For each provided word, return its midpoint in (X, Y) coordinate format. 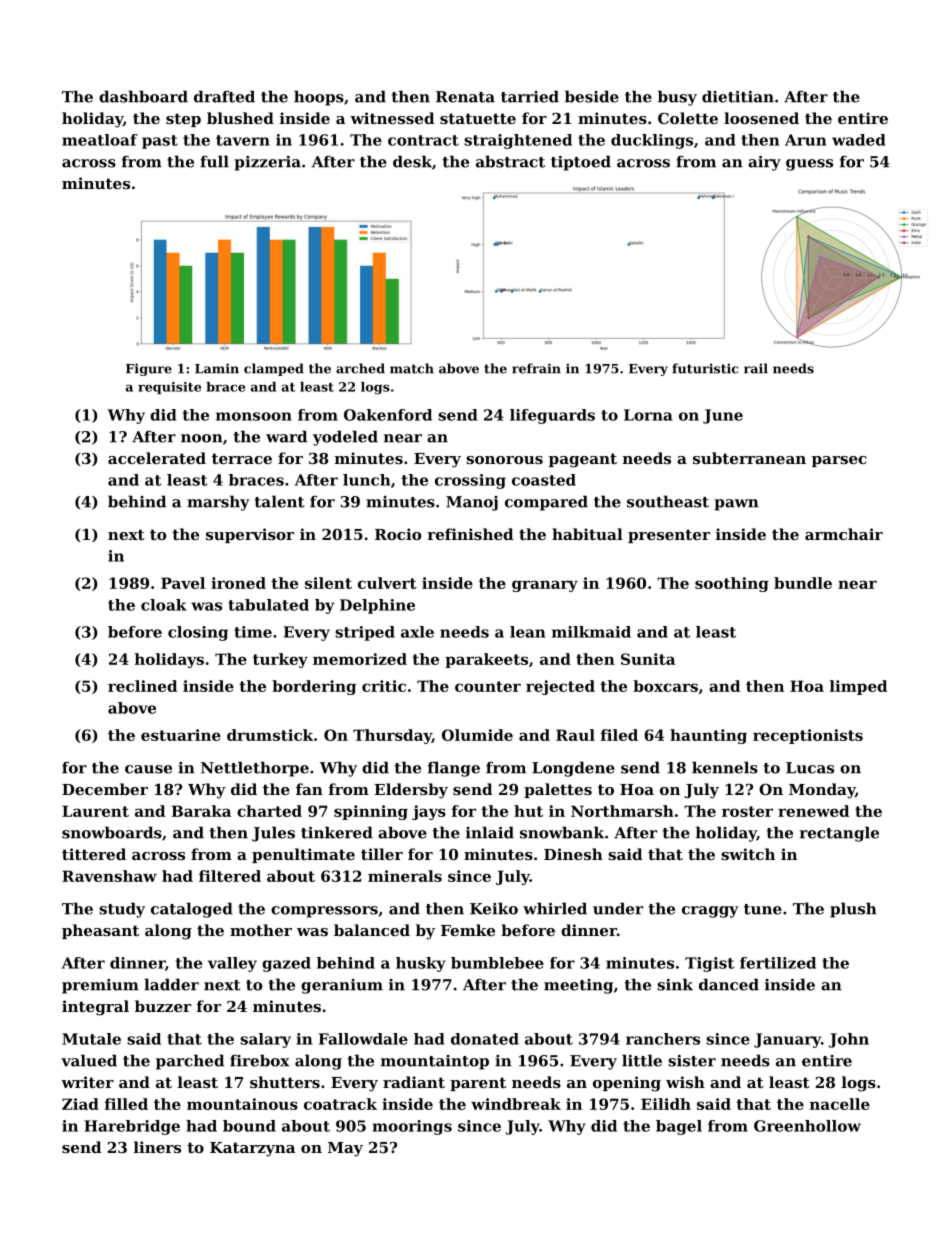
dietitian (738, 96)
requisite (169, 388)
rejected (560, 687)
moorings (412, 1127)
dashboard (143, 96)
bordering (314, 687)
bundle (803, 583)
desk (412, 161)
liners (157, 1147)
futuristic (705, 368)
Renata (465, 97)
